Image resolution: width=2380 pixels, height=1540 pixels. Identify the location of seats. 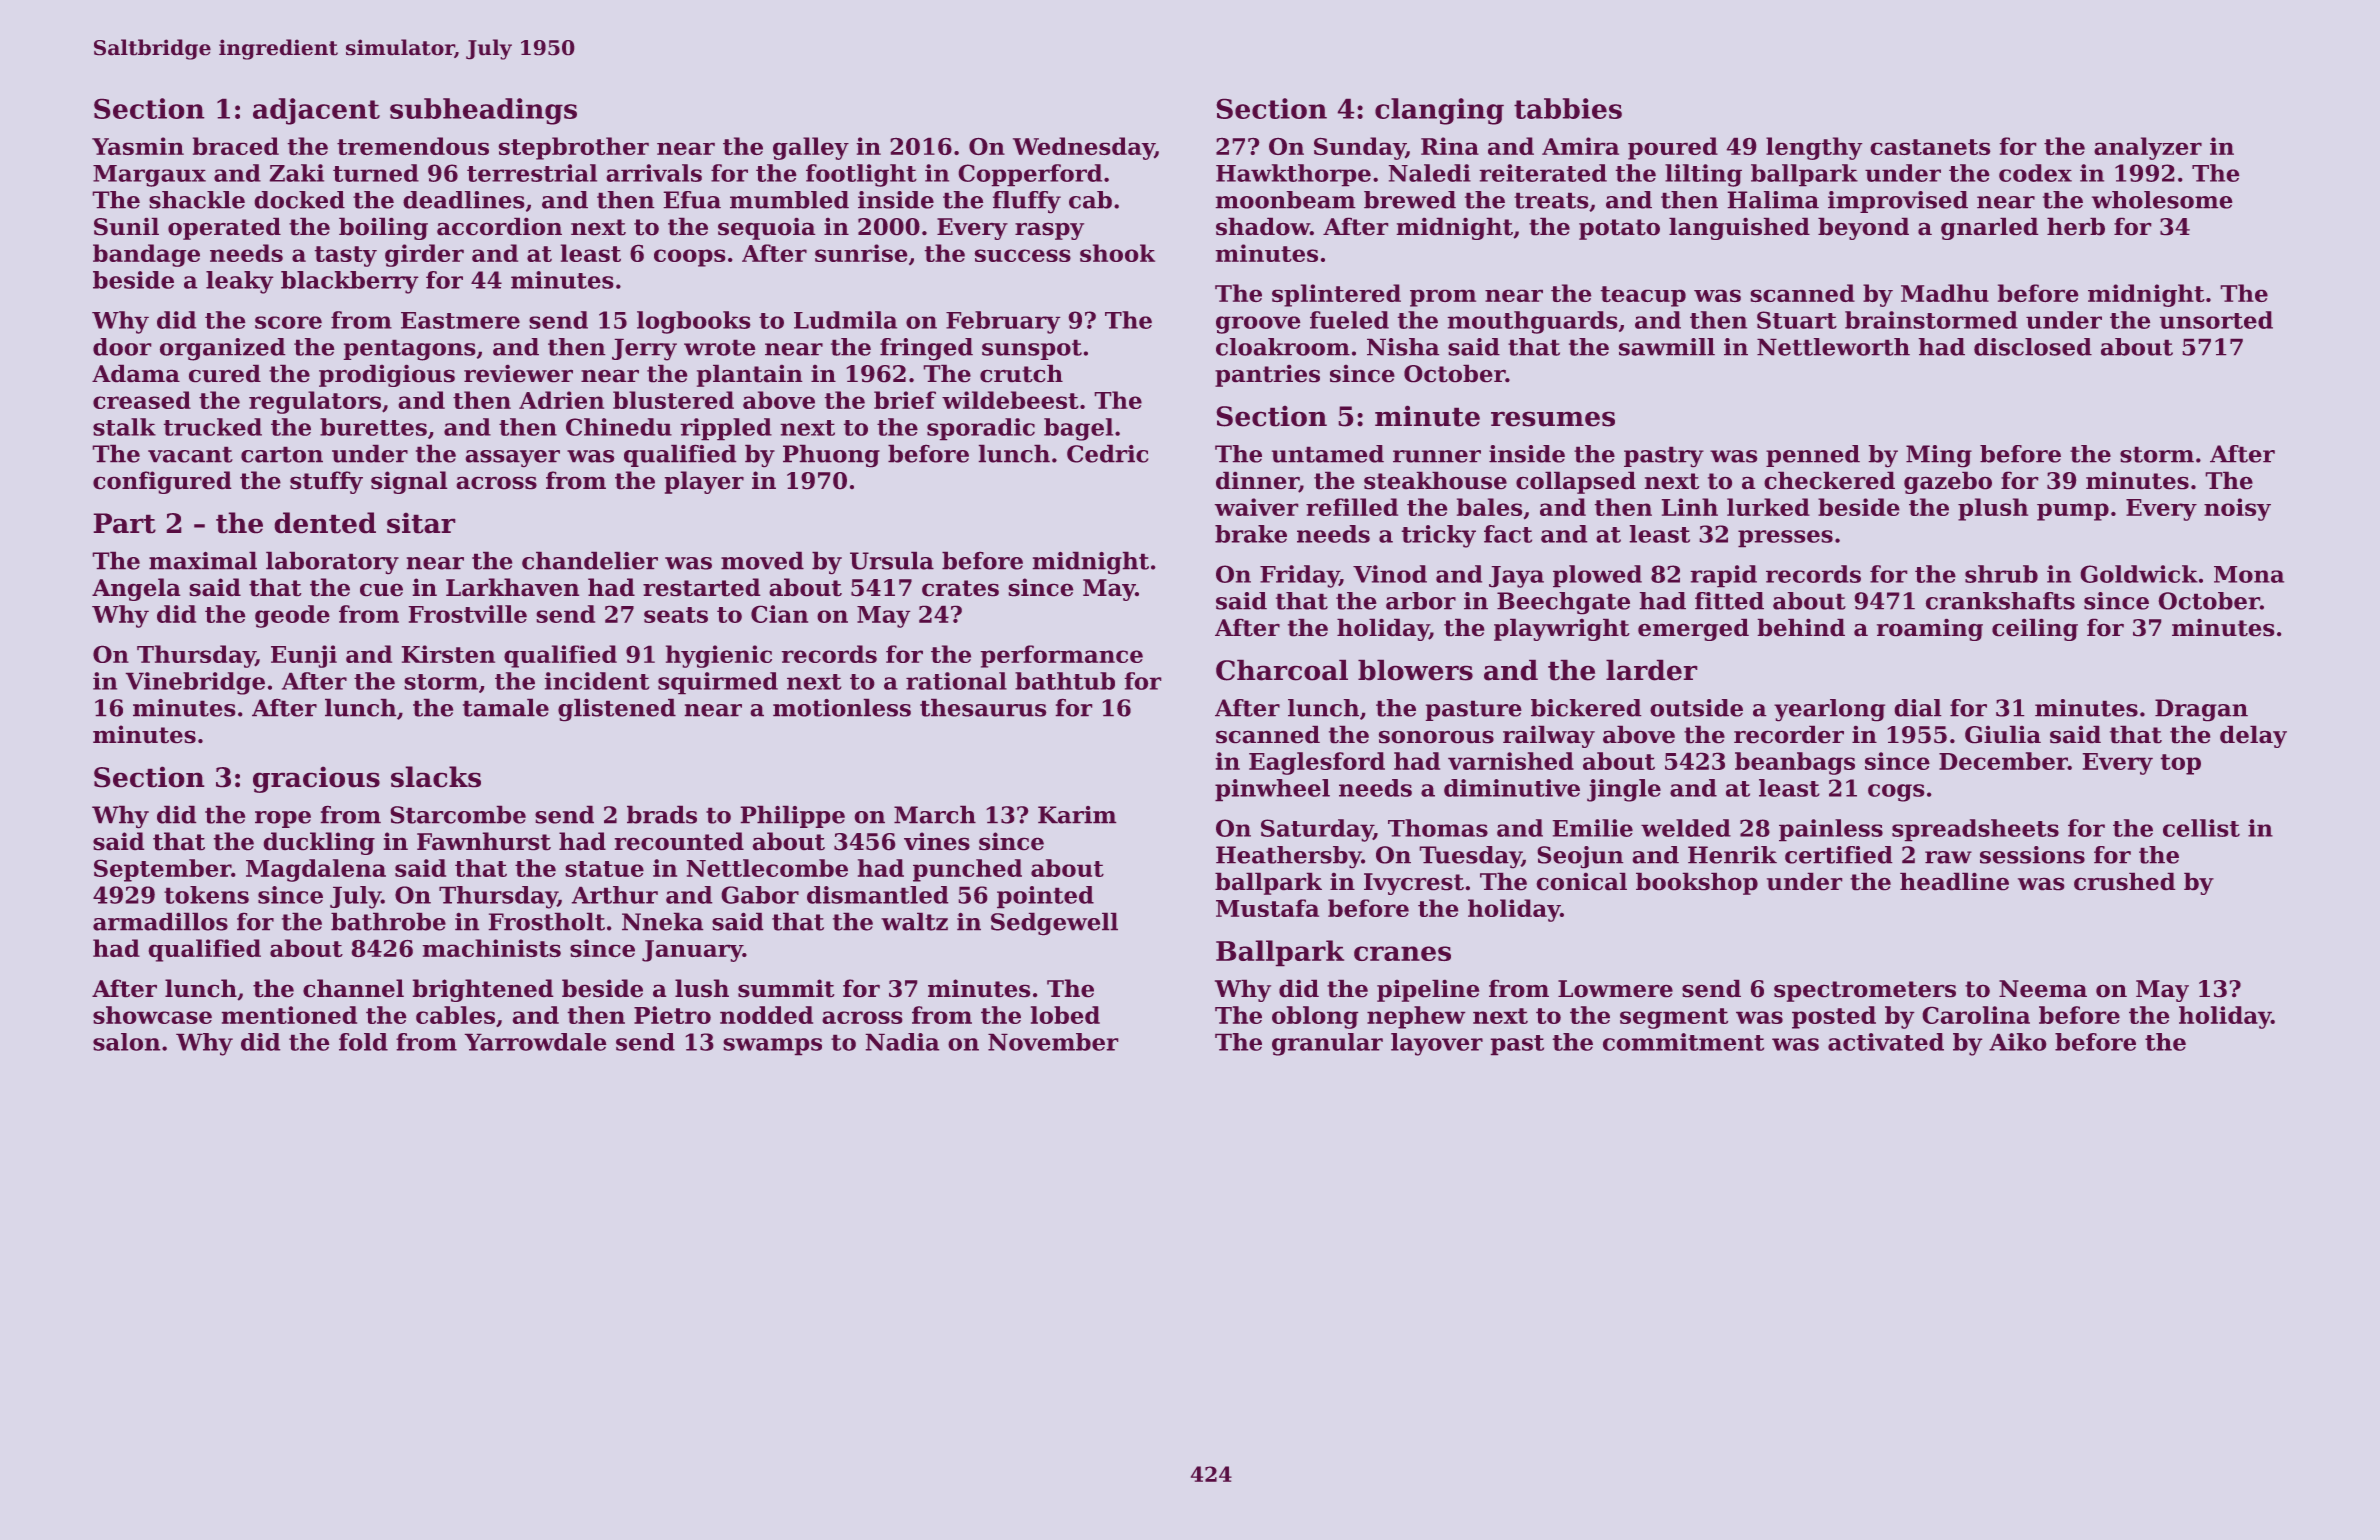
(676, 615).
